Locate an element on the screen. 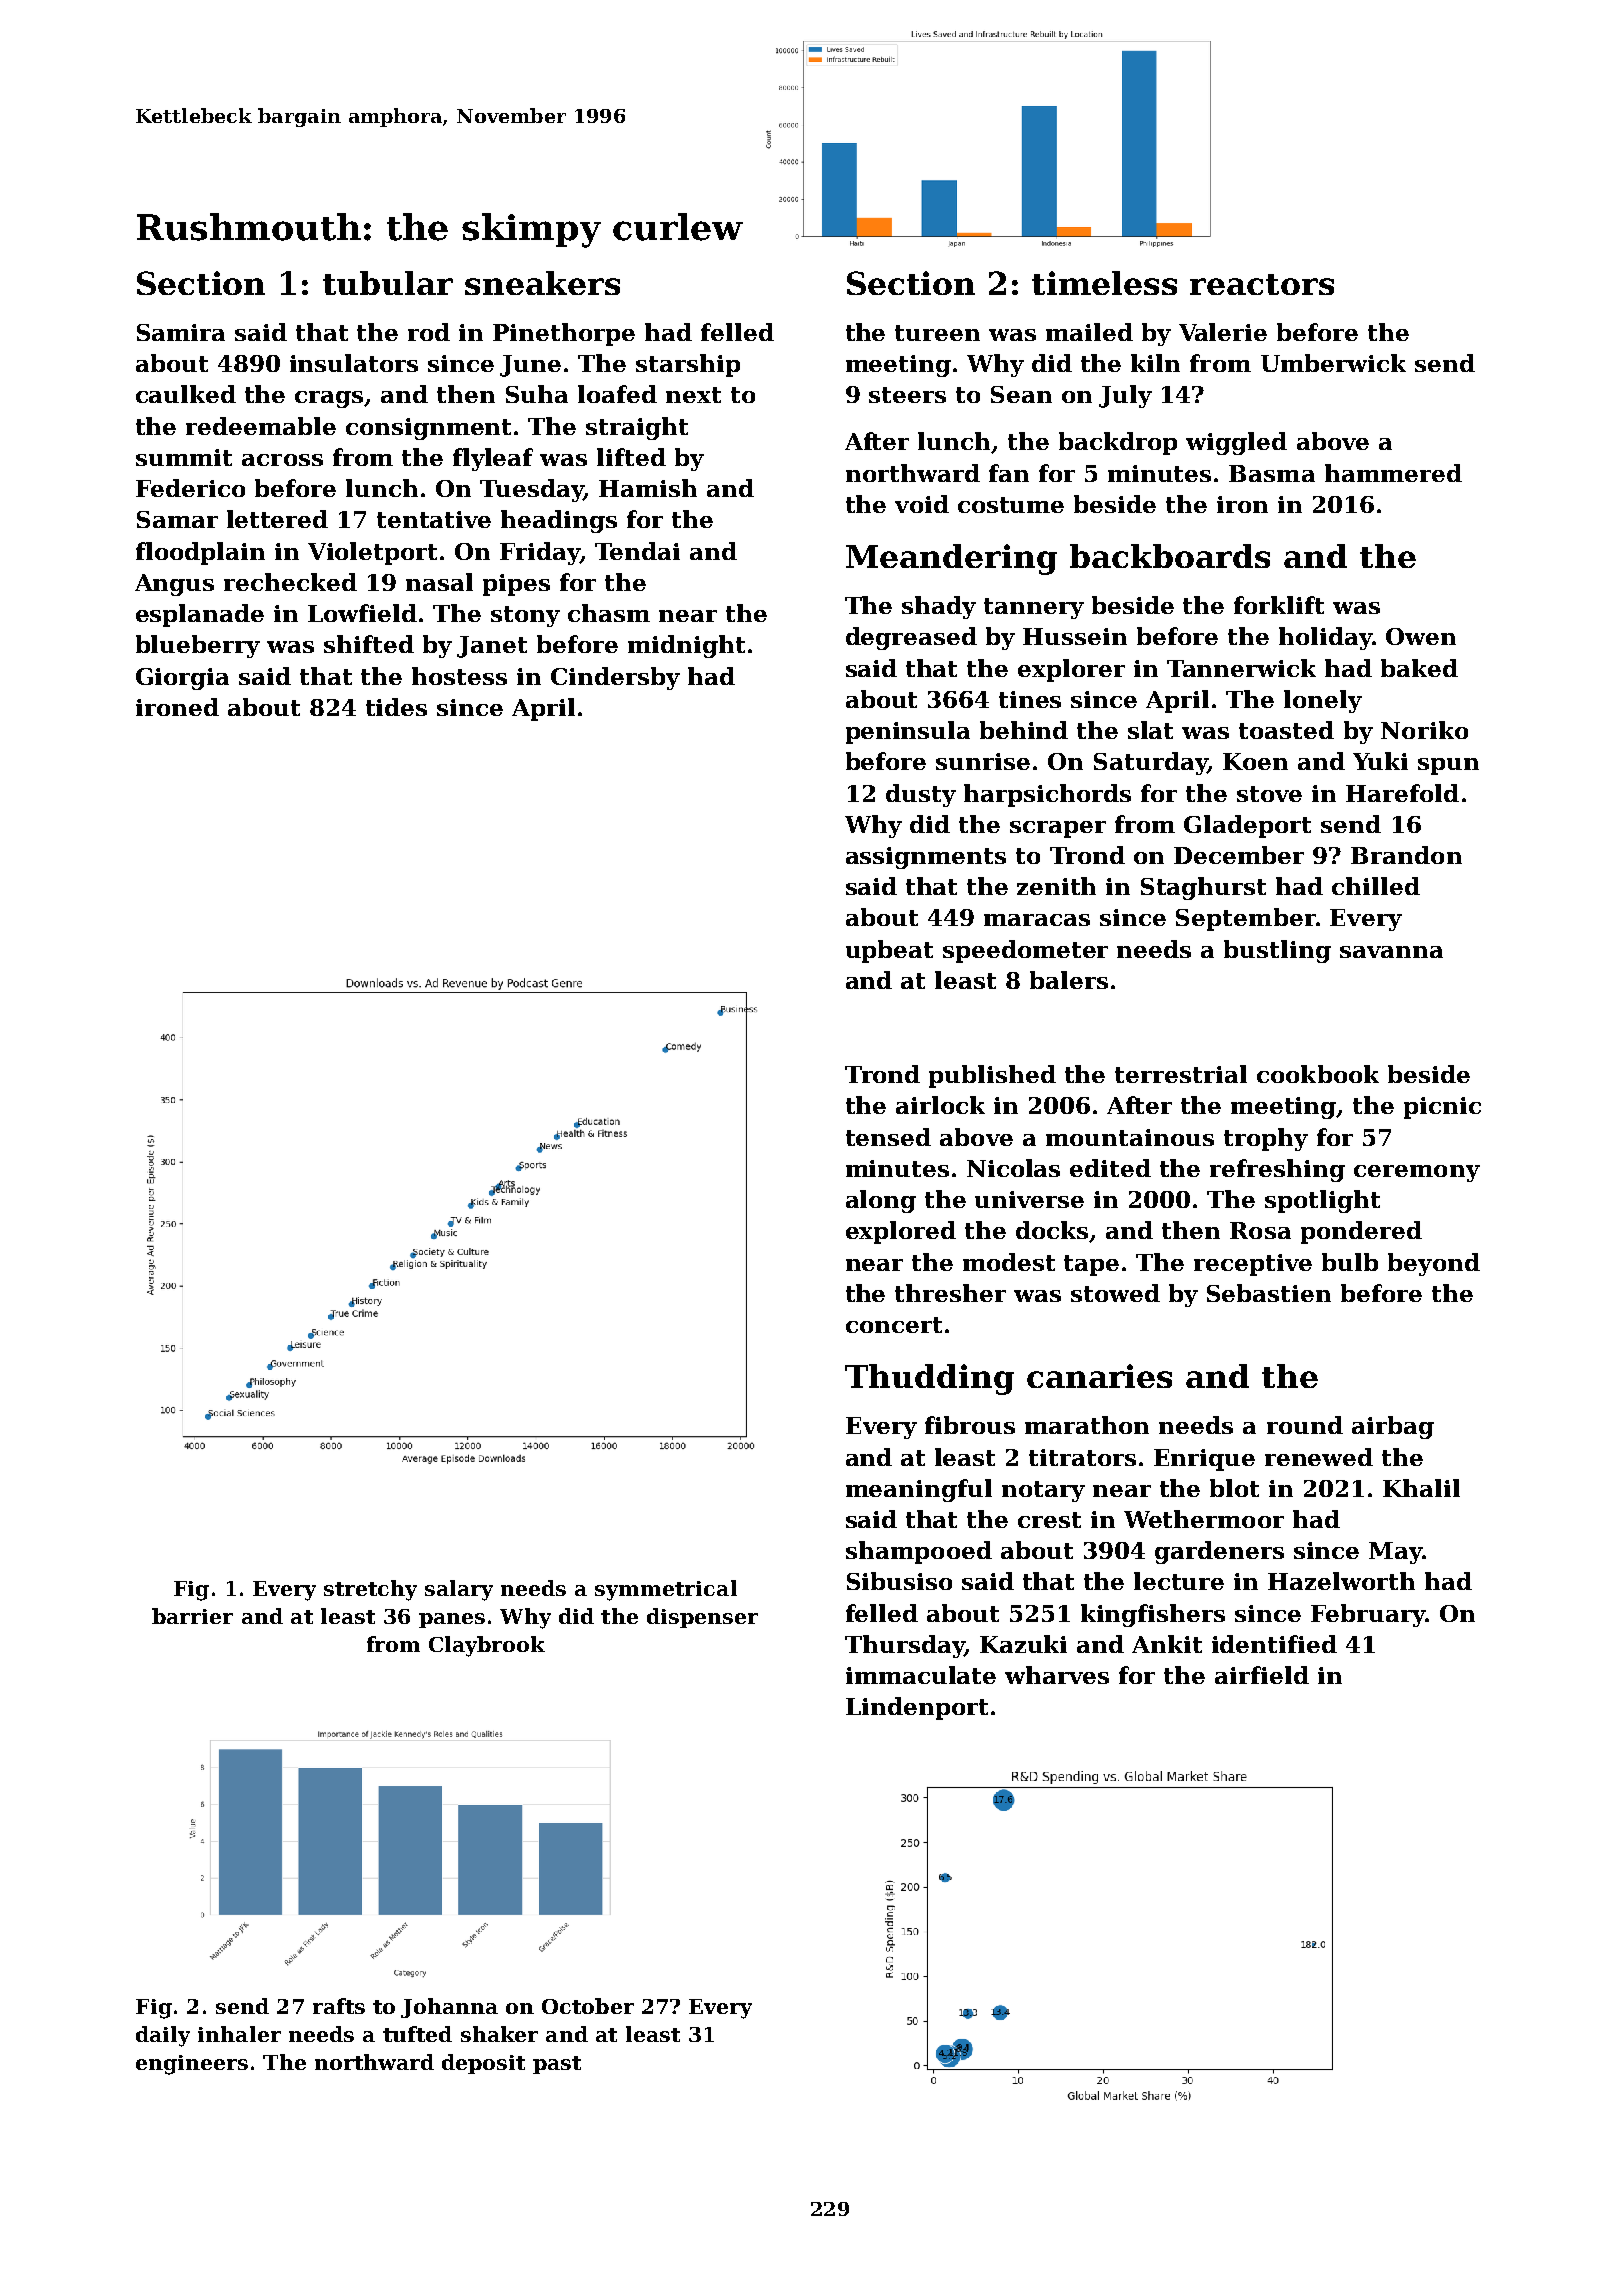 This screenshot has width=1620, height=2292. tides is located at coordinates (396, 707).
